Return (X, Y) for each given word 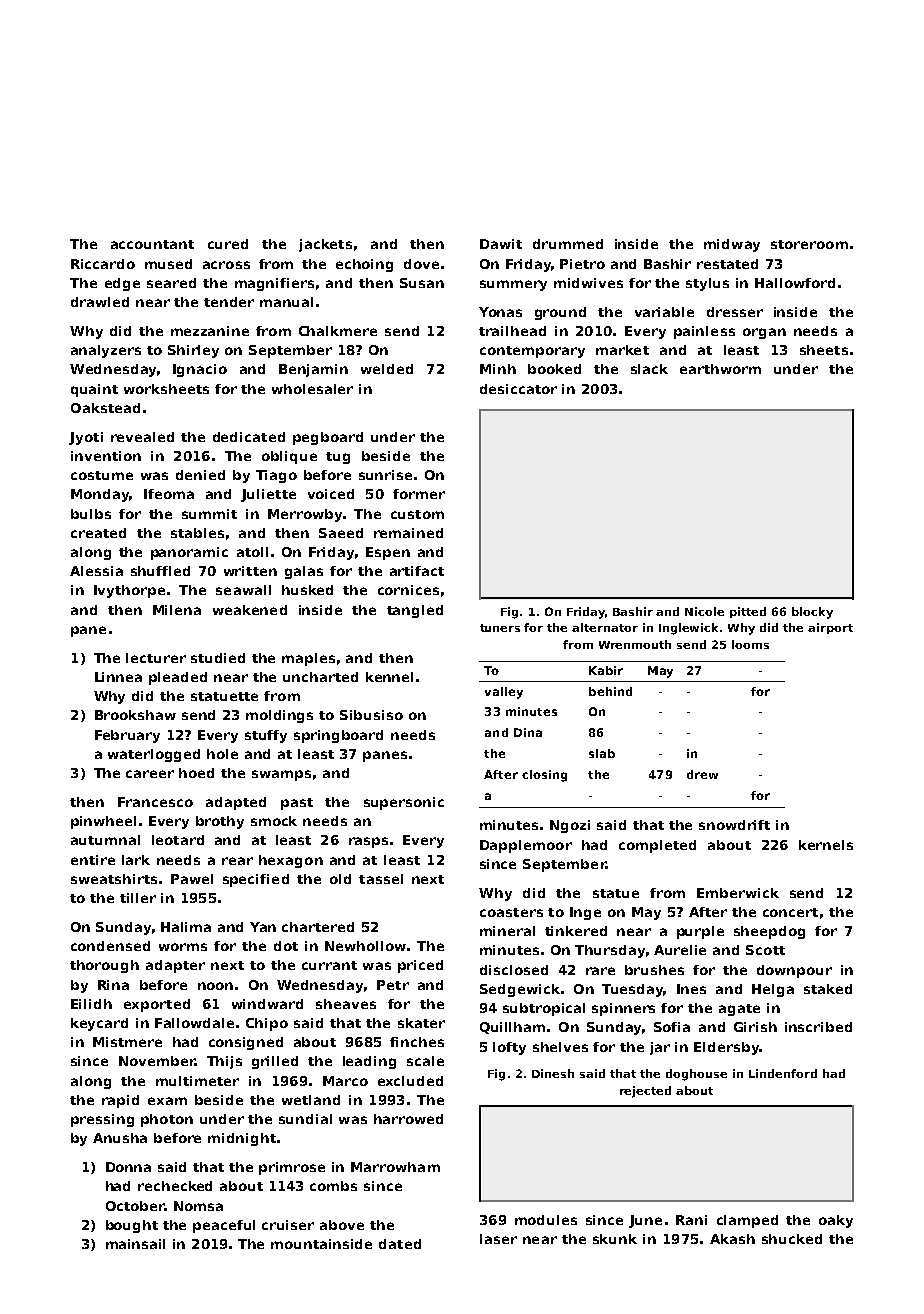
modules (546, 1220)
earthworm (720, 369)
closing (544, 776)
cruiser (288, 1225)
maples (308, 659)
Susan (422, 283)
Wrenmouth (635, 644)
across (226, 265)
